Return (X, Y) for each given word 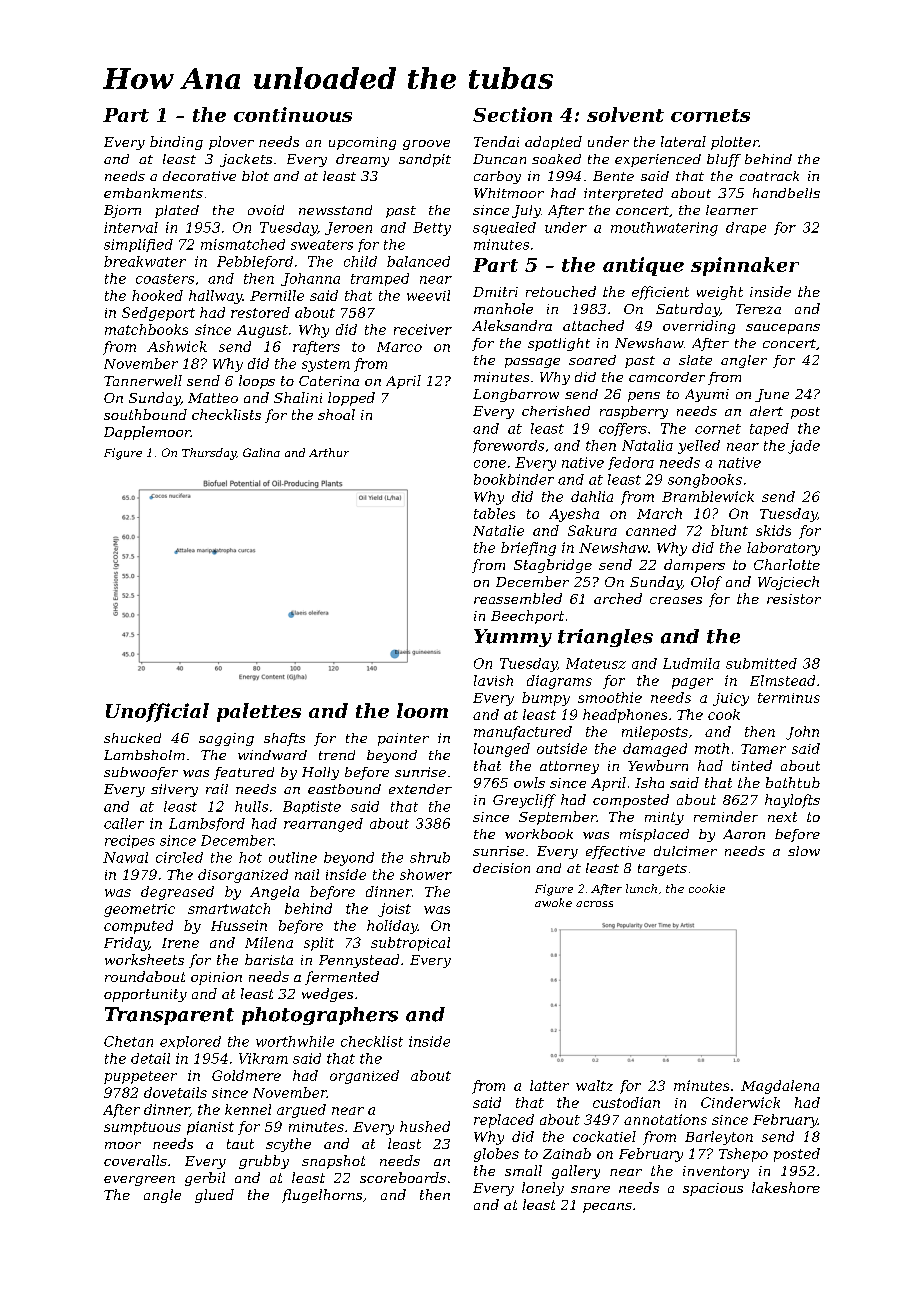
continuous (293, 114)
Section (512, 114)
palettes (259, 712)
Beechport (527, 617)
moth (712, 748)
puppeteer (140, 1077)
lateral (683, 141)
